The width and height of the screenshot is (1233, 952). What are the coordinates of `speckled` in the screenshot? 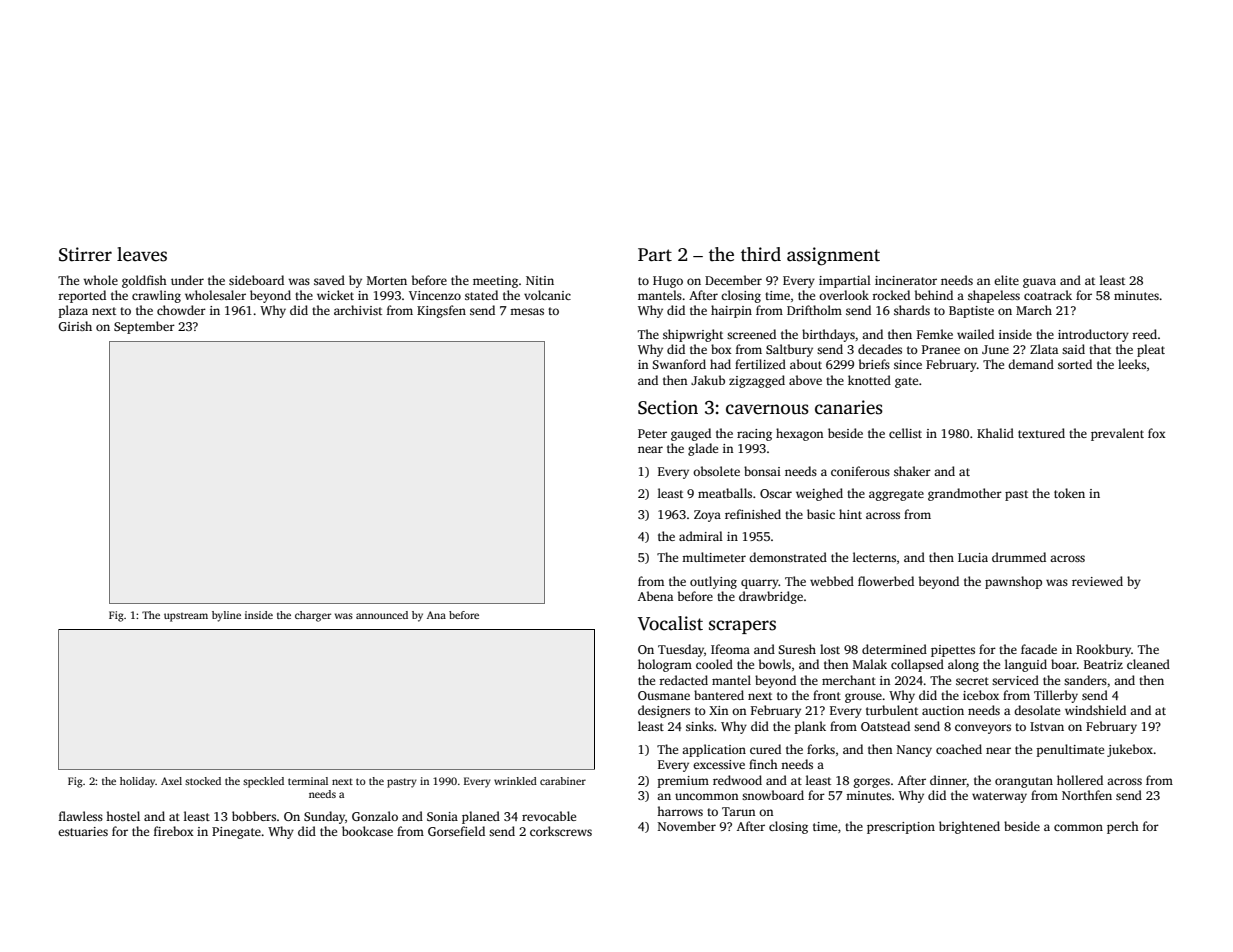 It's located at (263, 782).
